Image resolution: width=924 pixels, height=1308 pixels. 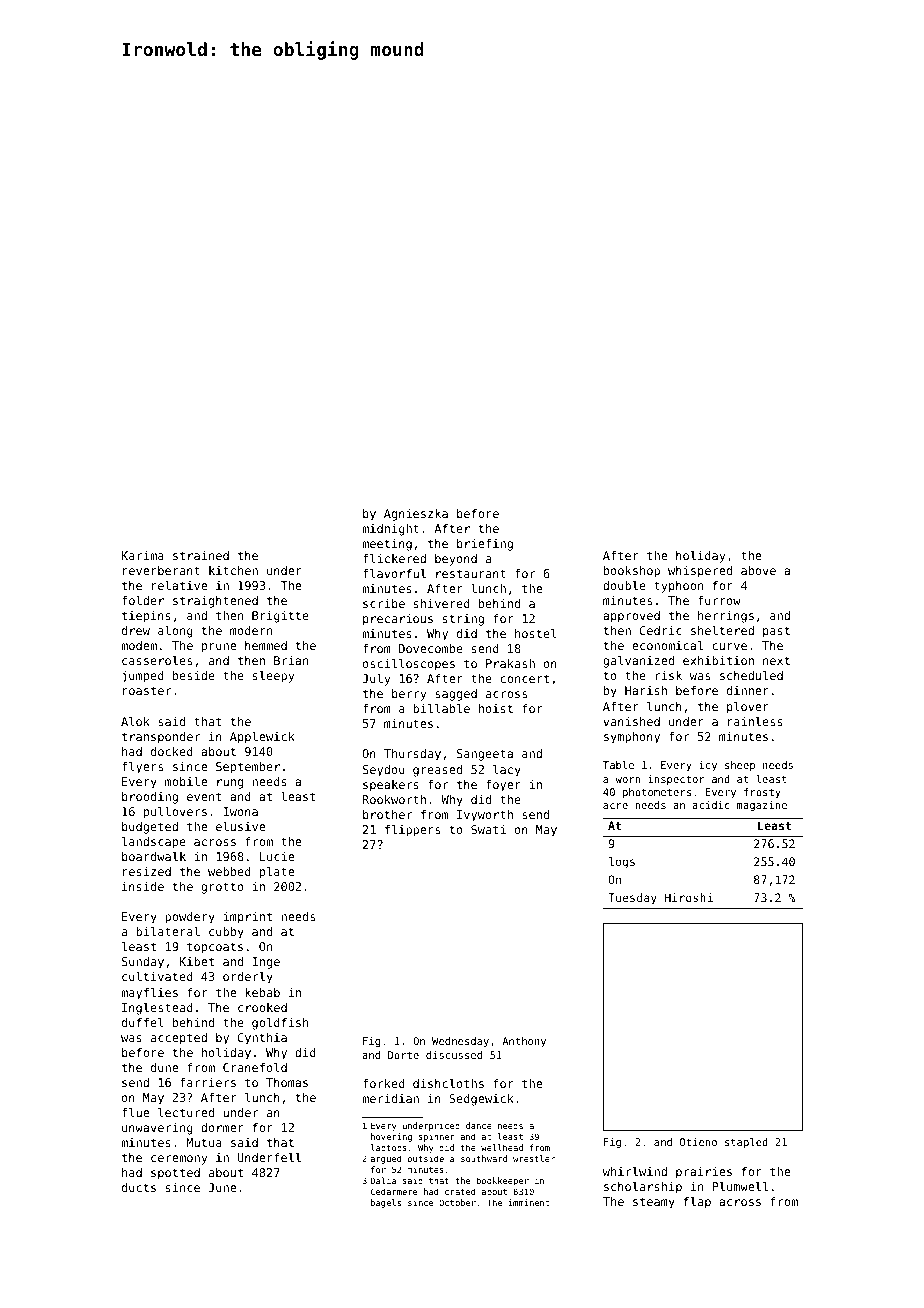 I want to click on whispered, so click(x=700, y=572).
